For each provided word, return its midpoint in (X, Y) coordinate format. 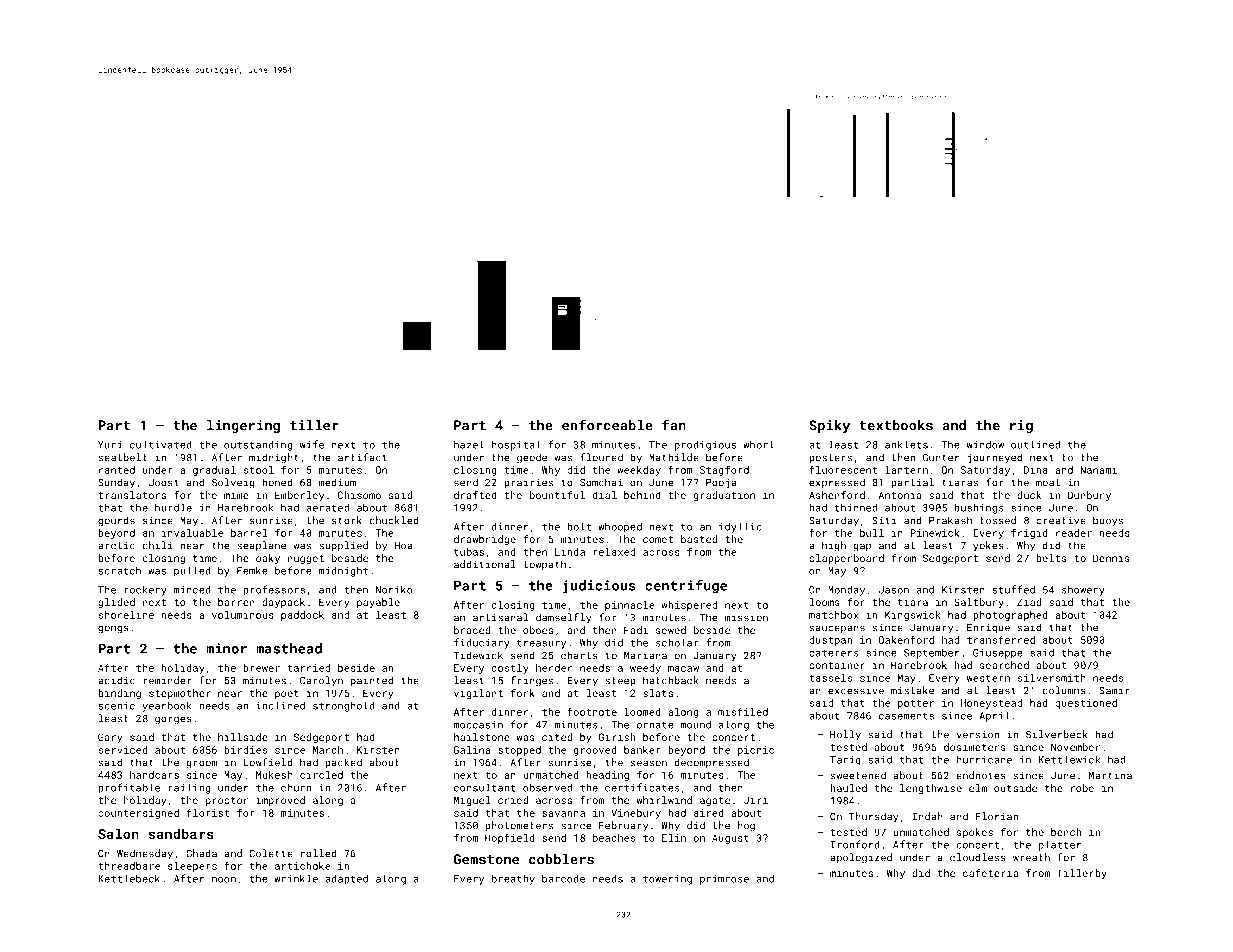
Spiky (829, 426)
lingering (243, 426)
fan (674, 425)
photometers (519, 826)
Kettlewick (1069, 760)
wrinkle (296, 878)
